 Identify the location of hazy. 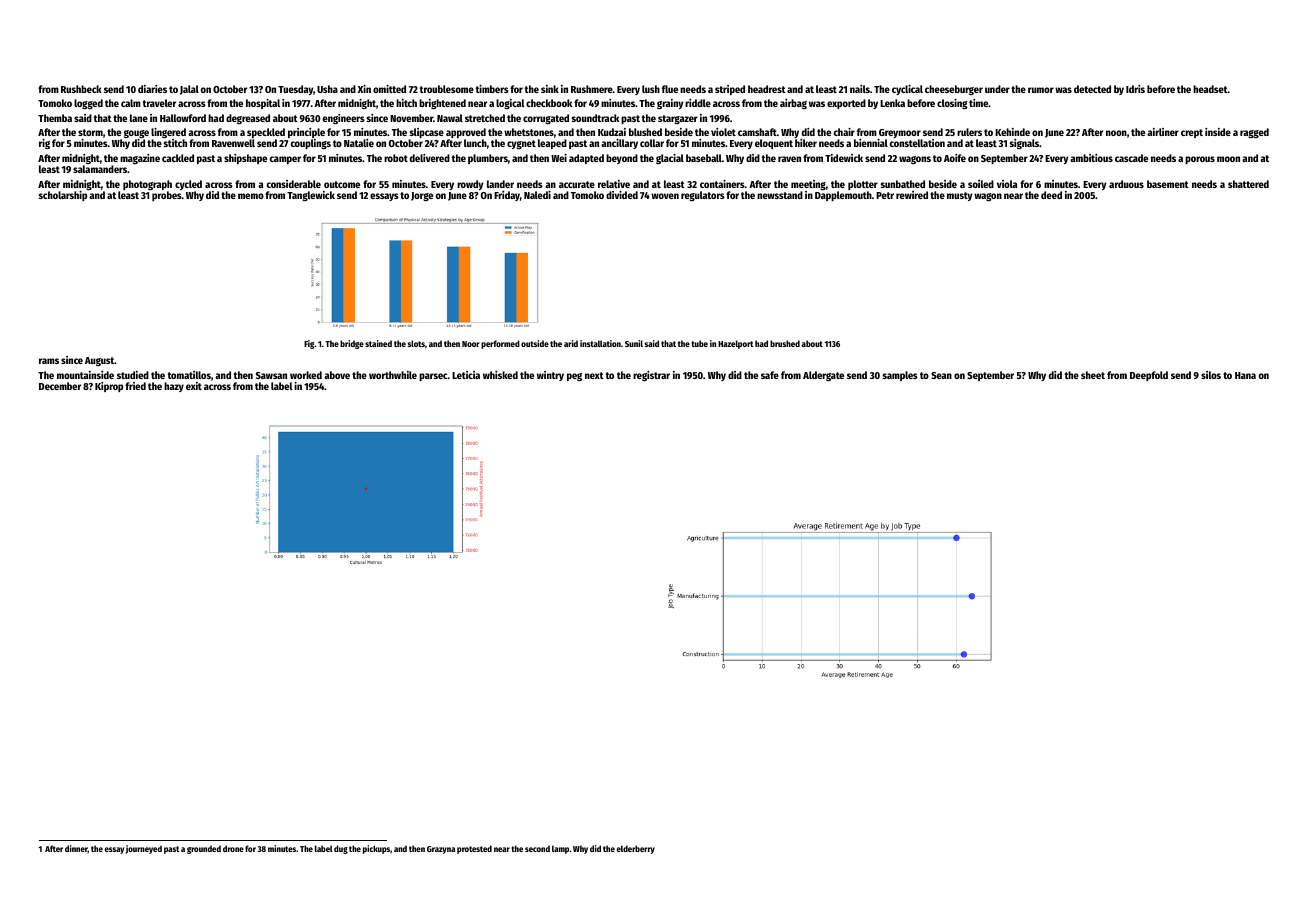
(174, 387).
